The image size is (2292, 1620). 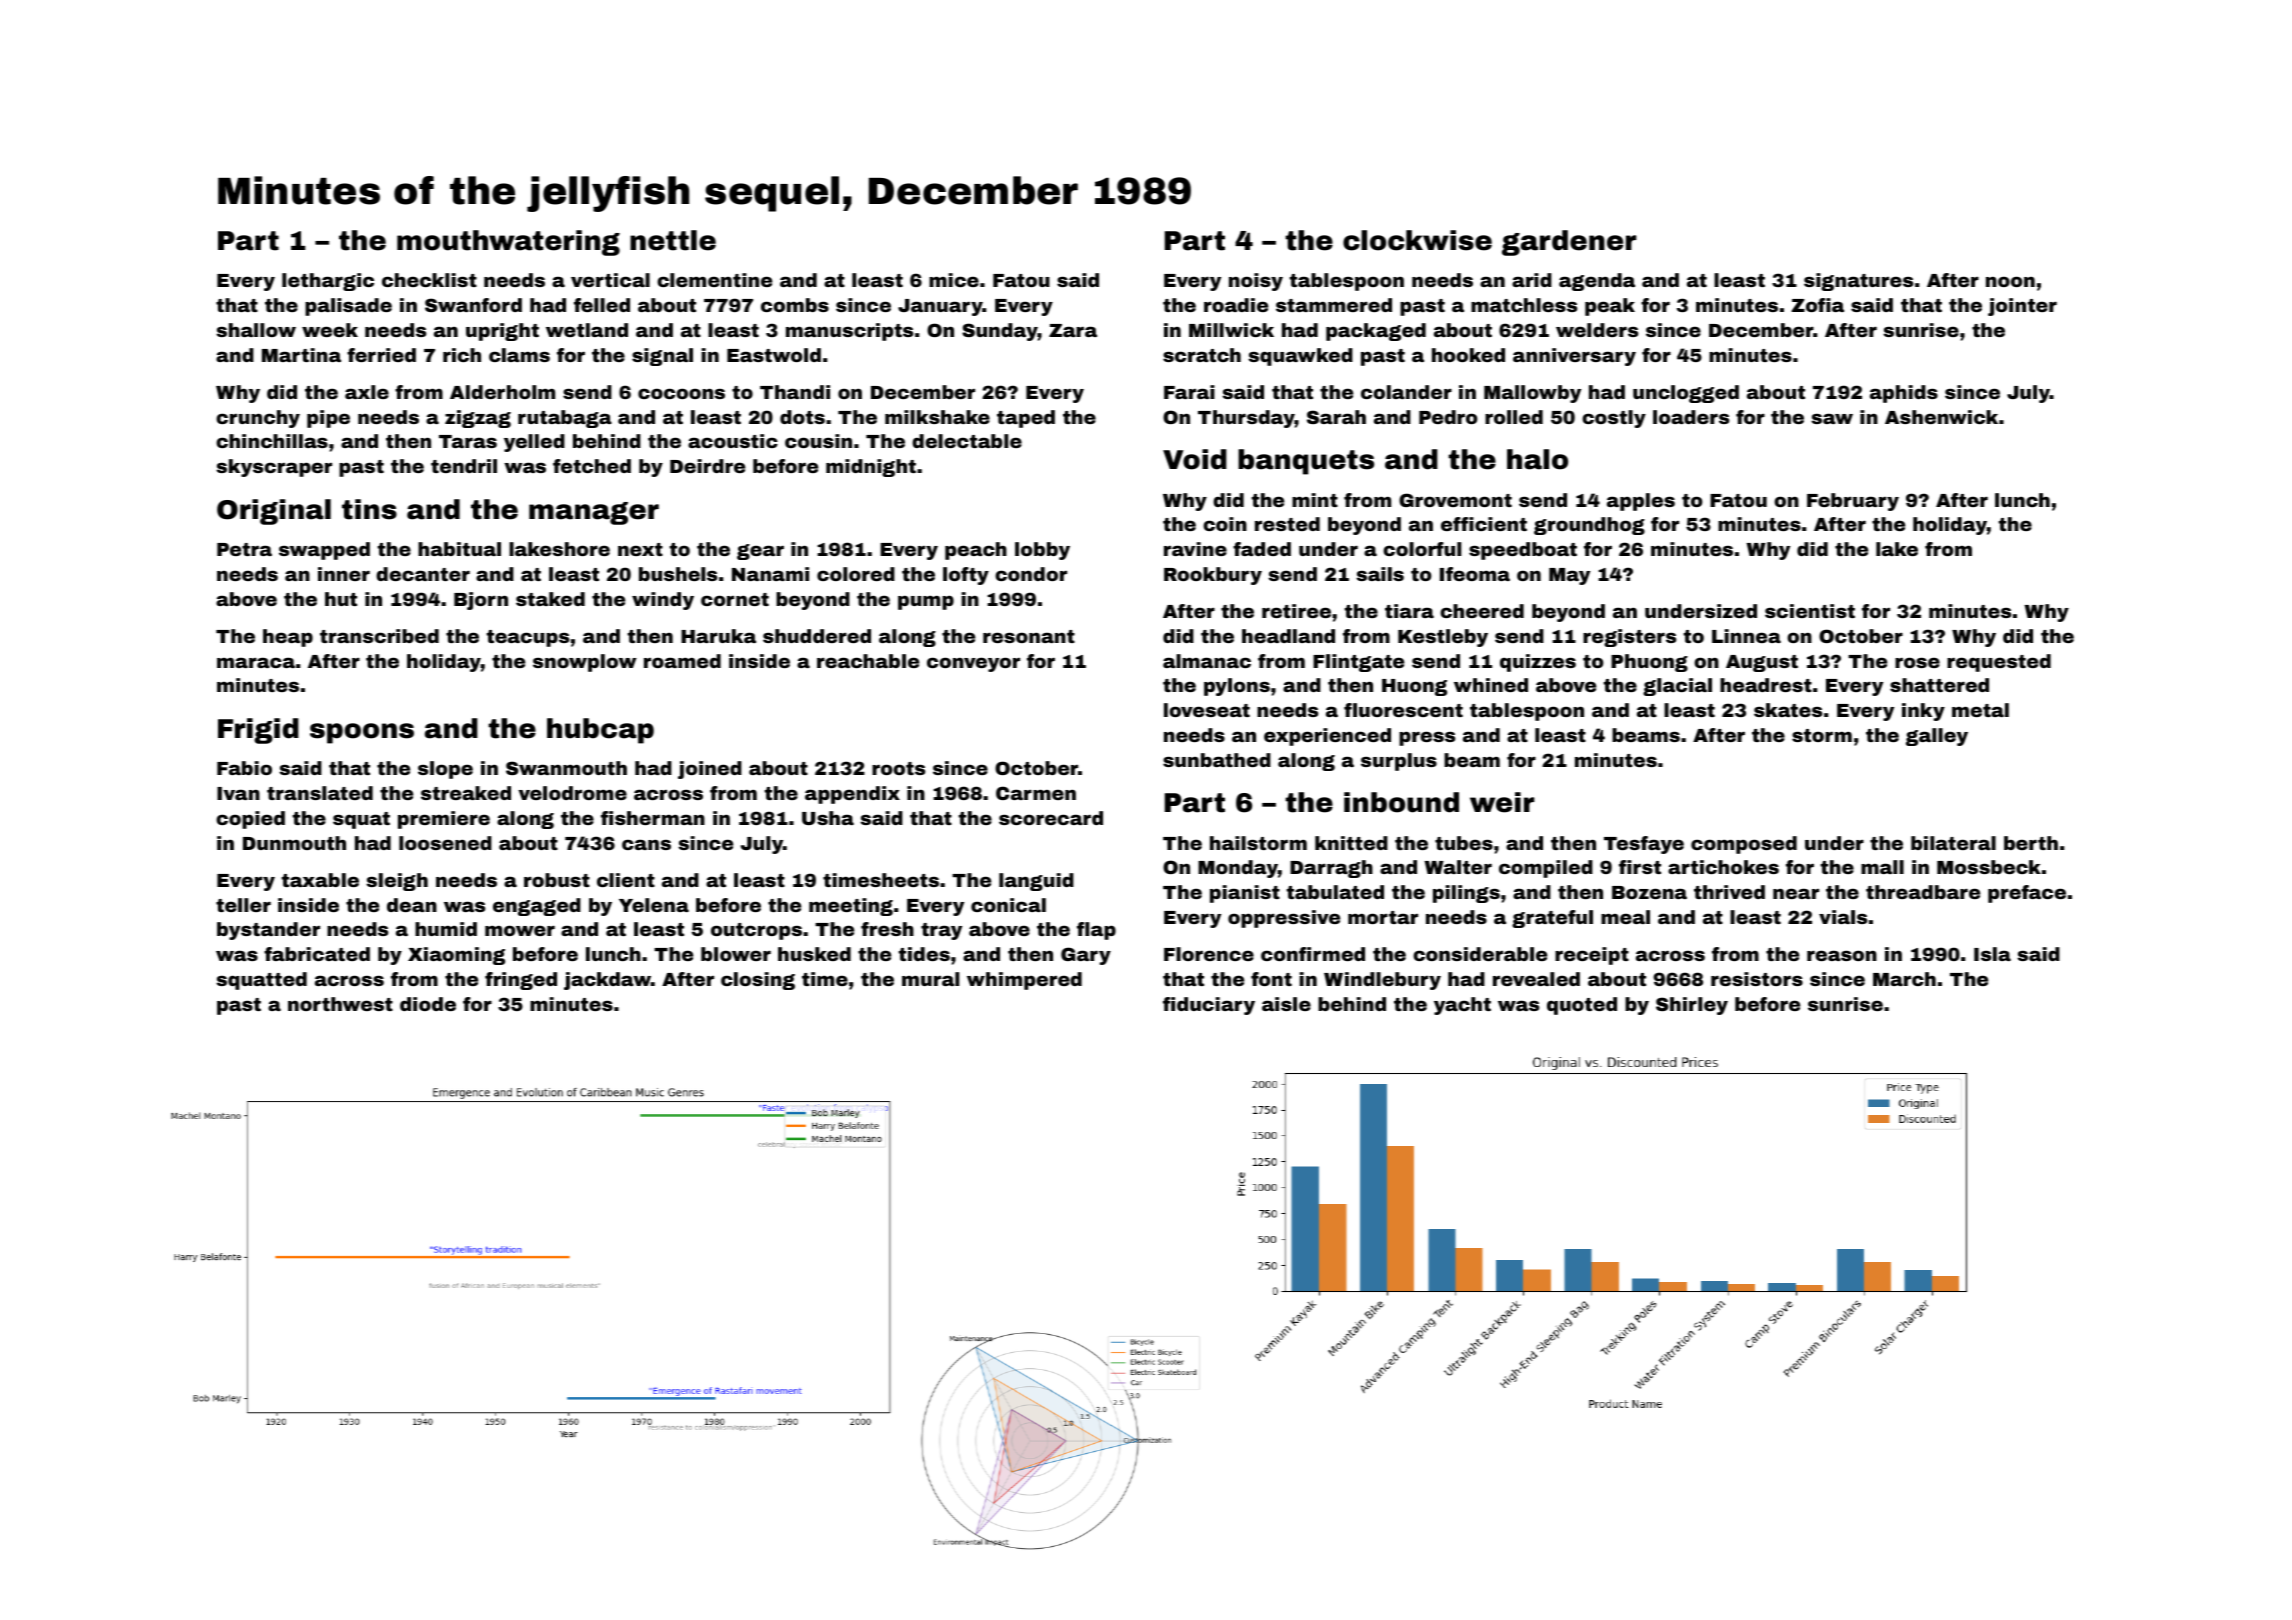 I want to click on jackdaw, so click(x=607, y=981).
